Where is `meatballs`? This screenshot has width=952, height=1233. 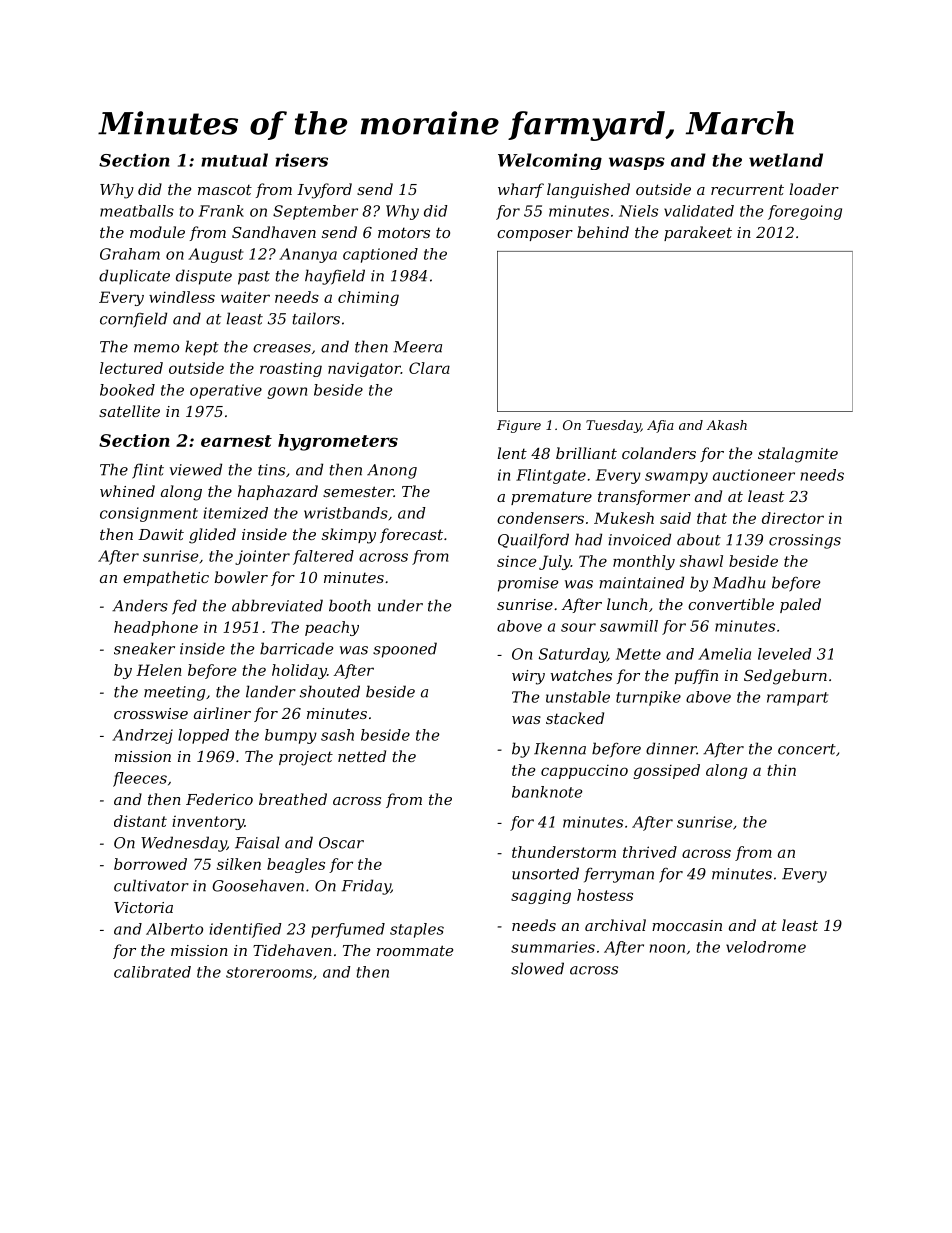 meatballs is located at coordinates (137, 211).
